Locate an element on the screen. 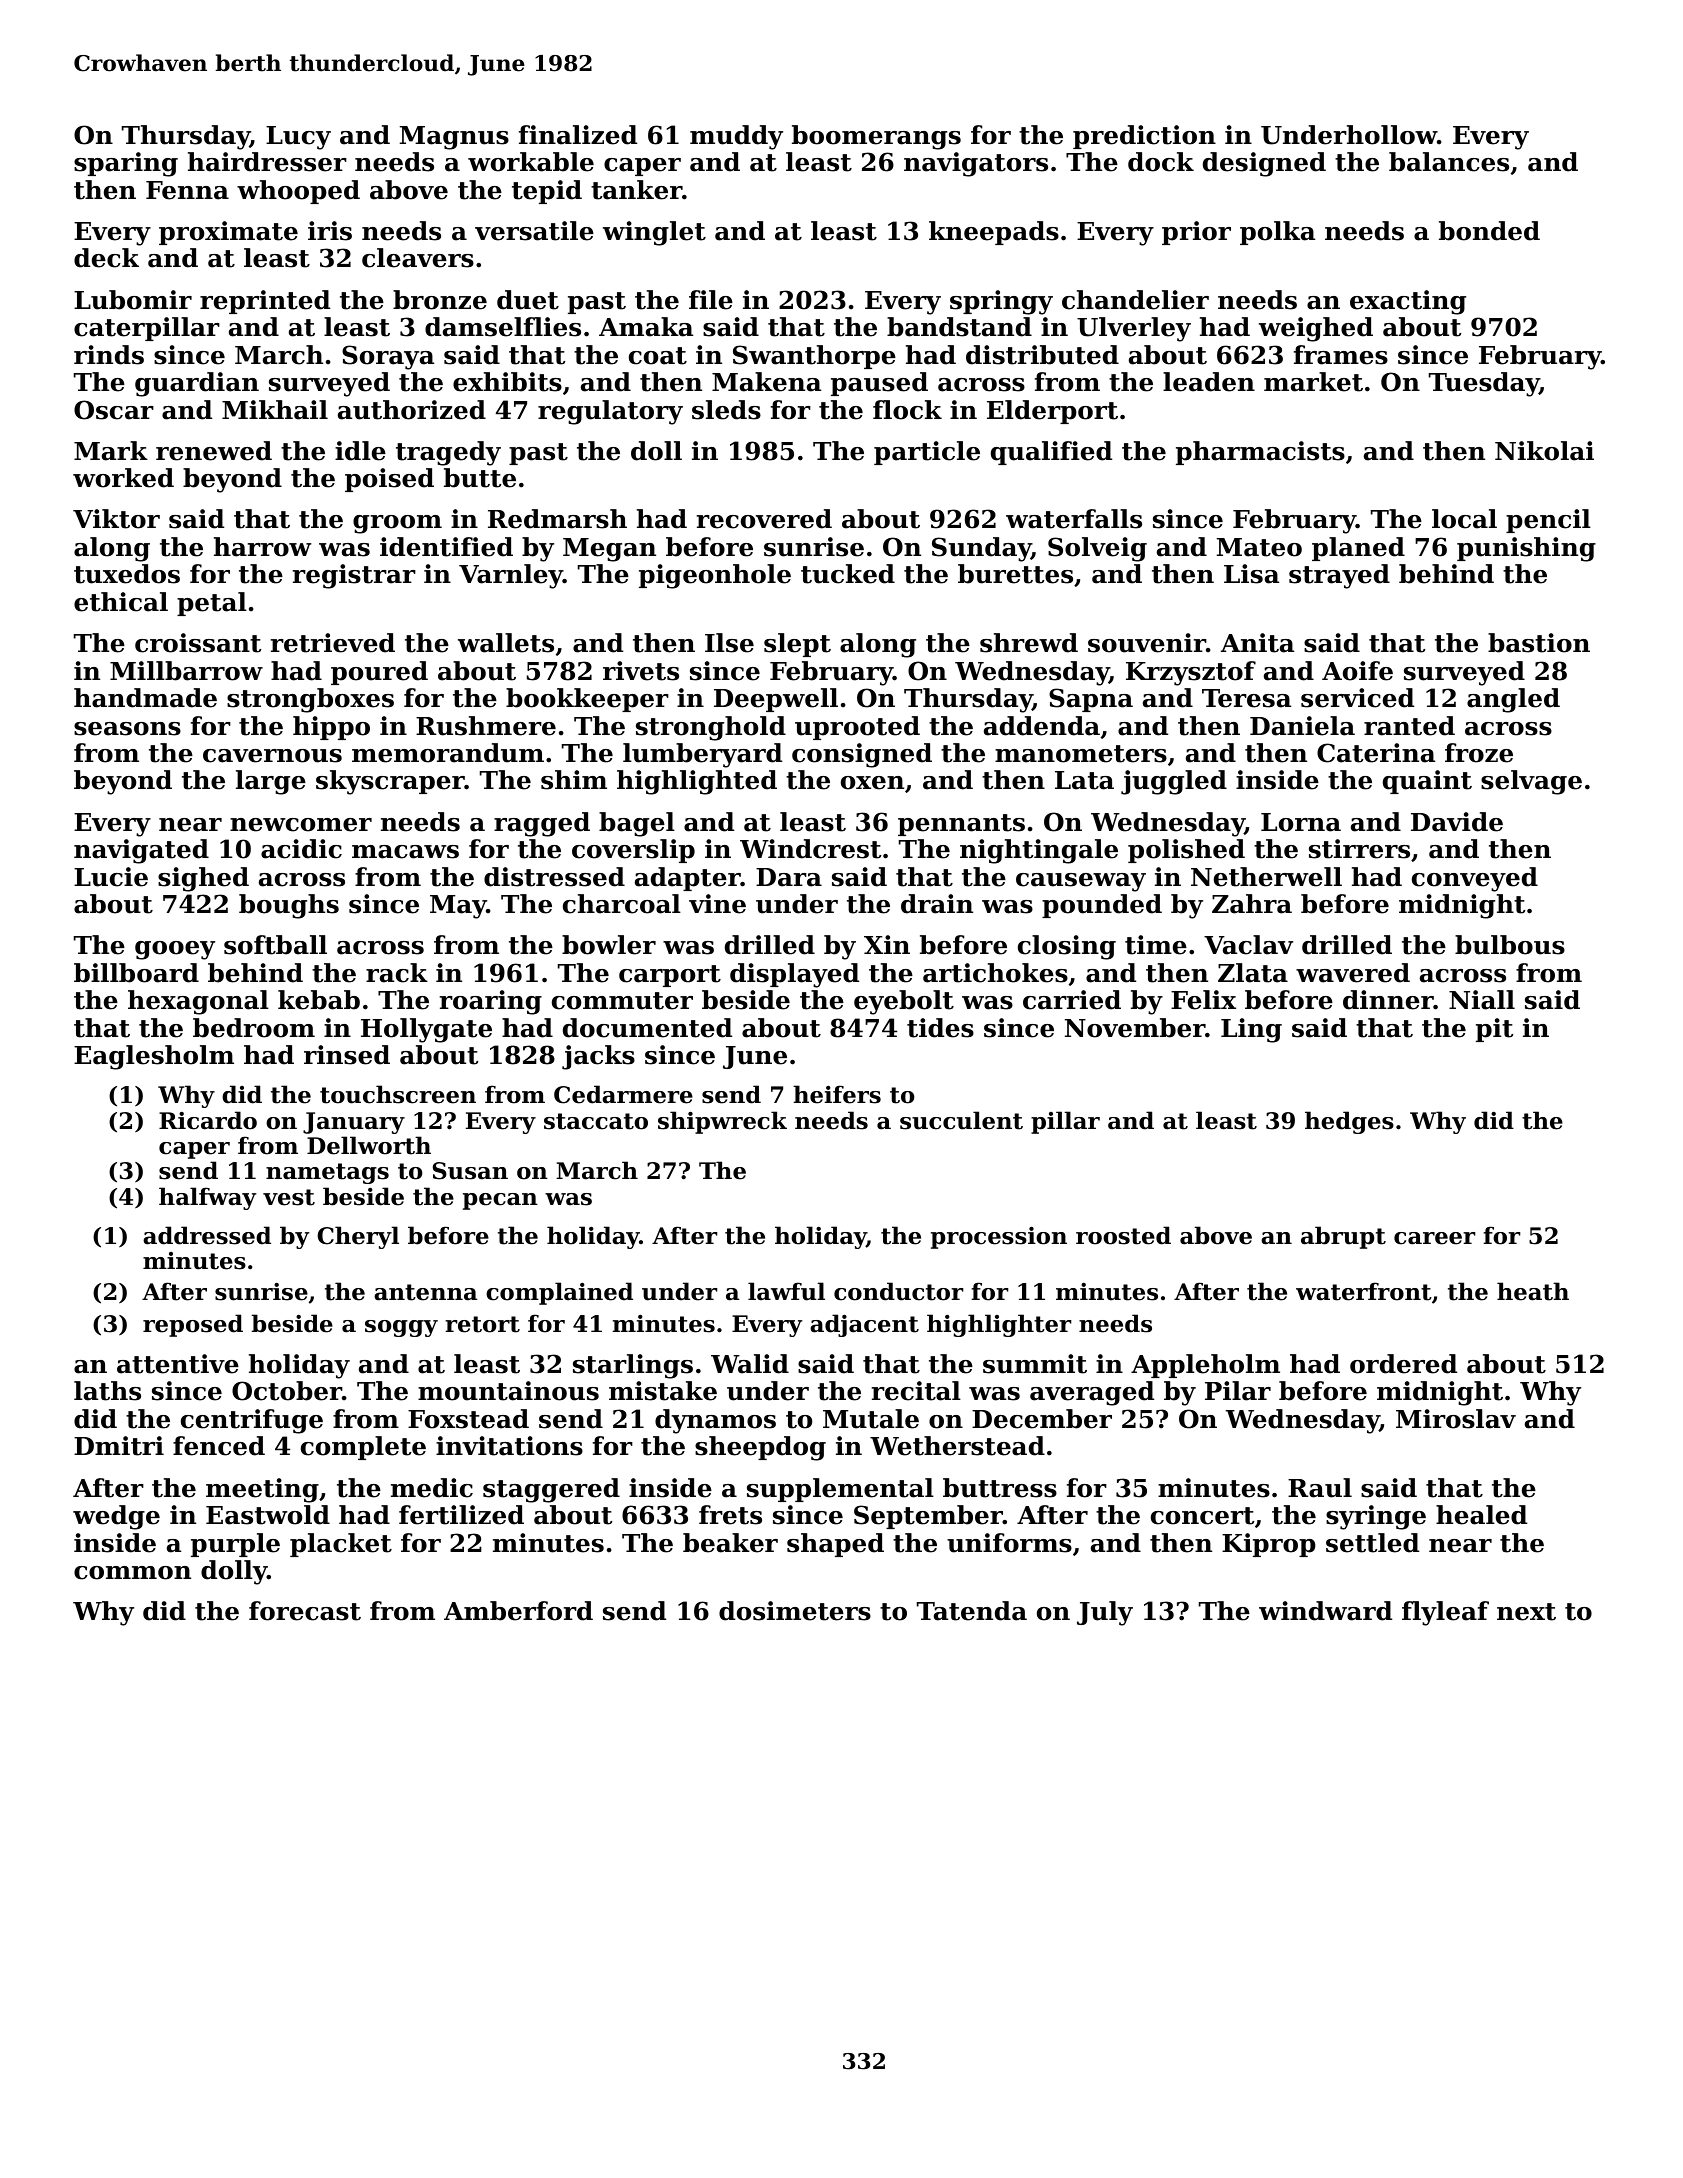  finalized is located at coordinates (578, 135).
